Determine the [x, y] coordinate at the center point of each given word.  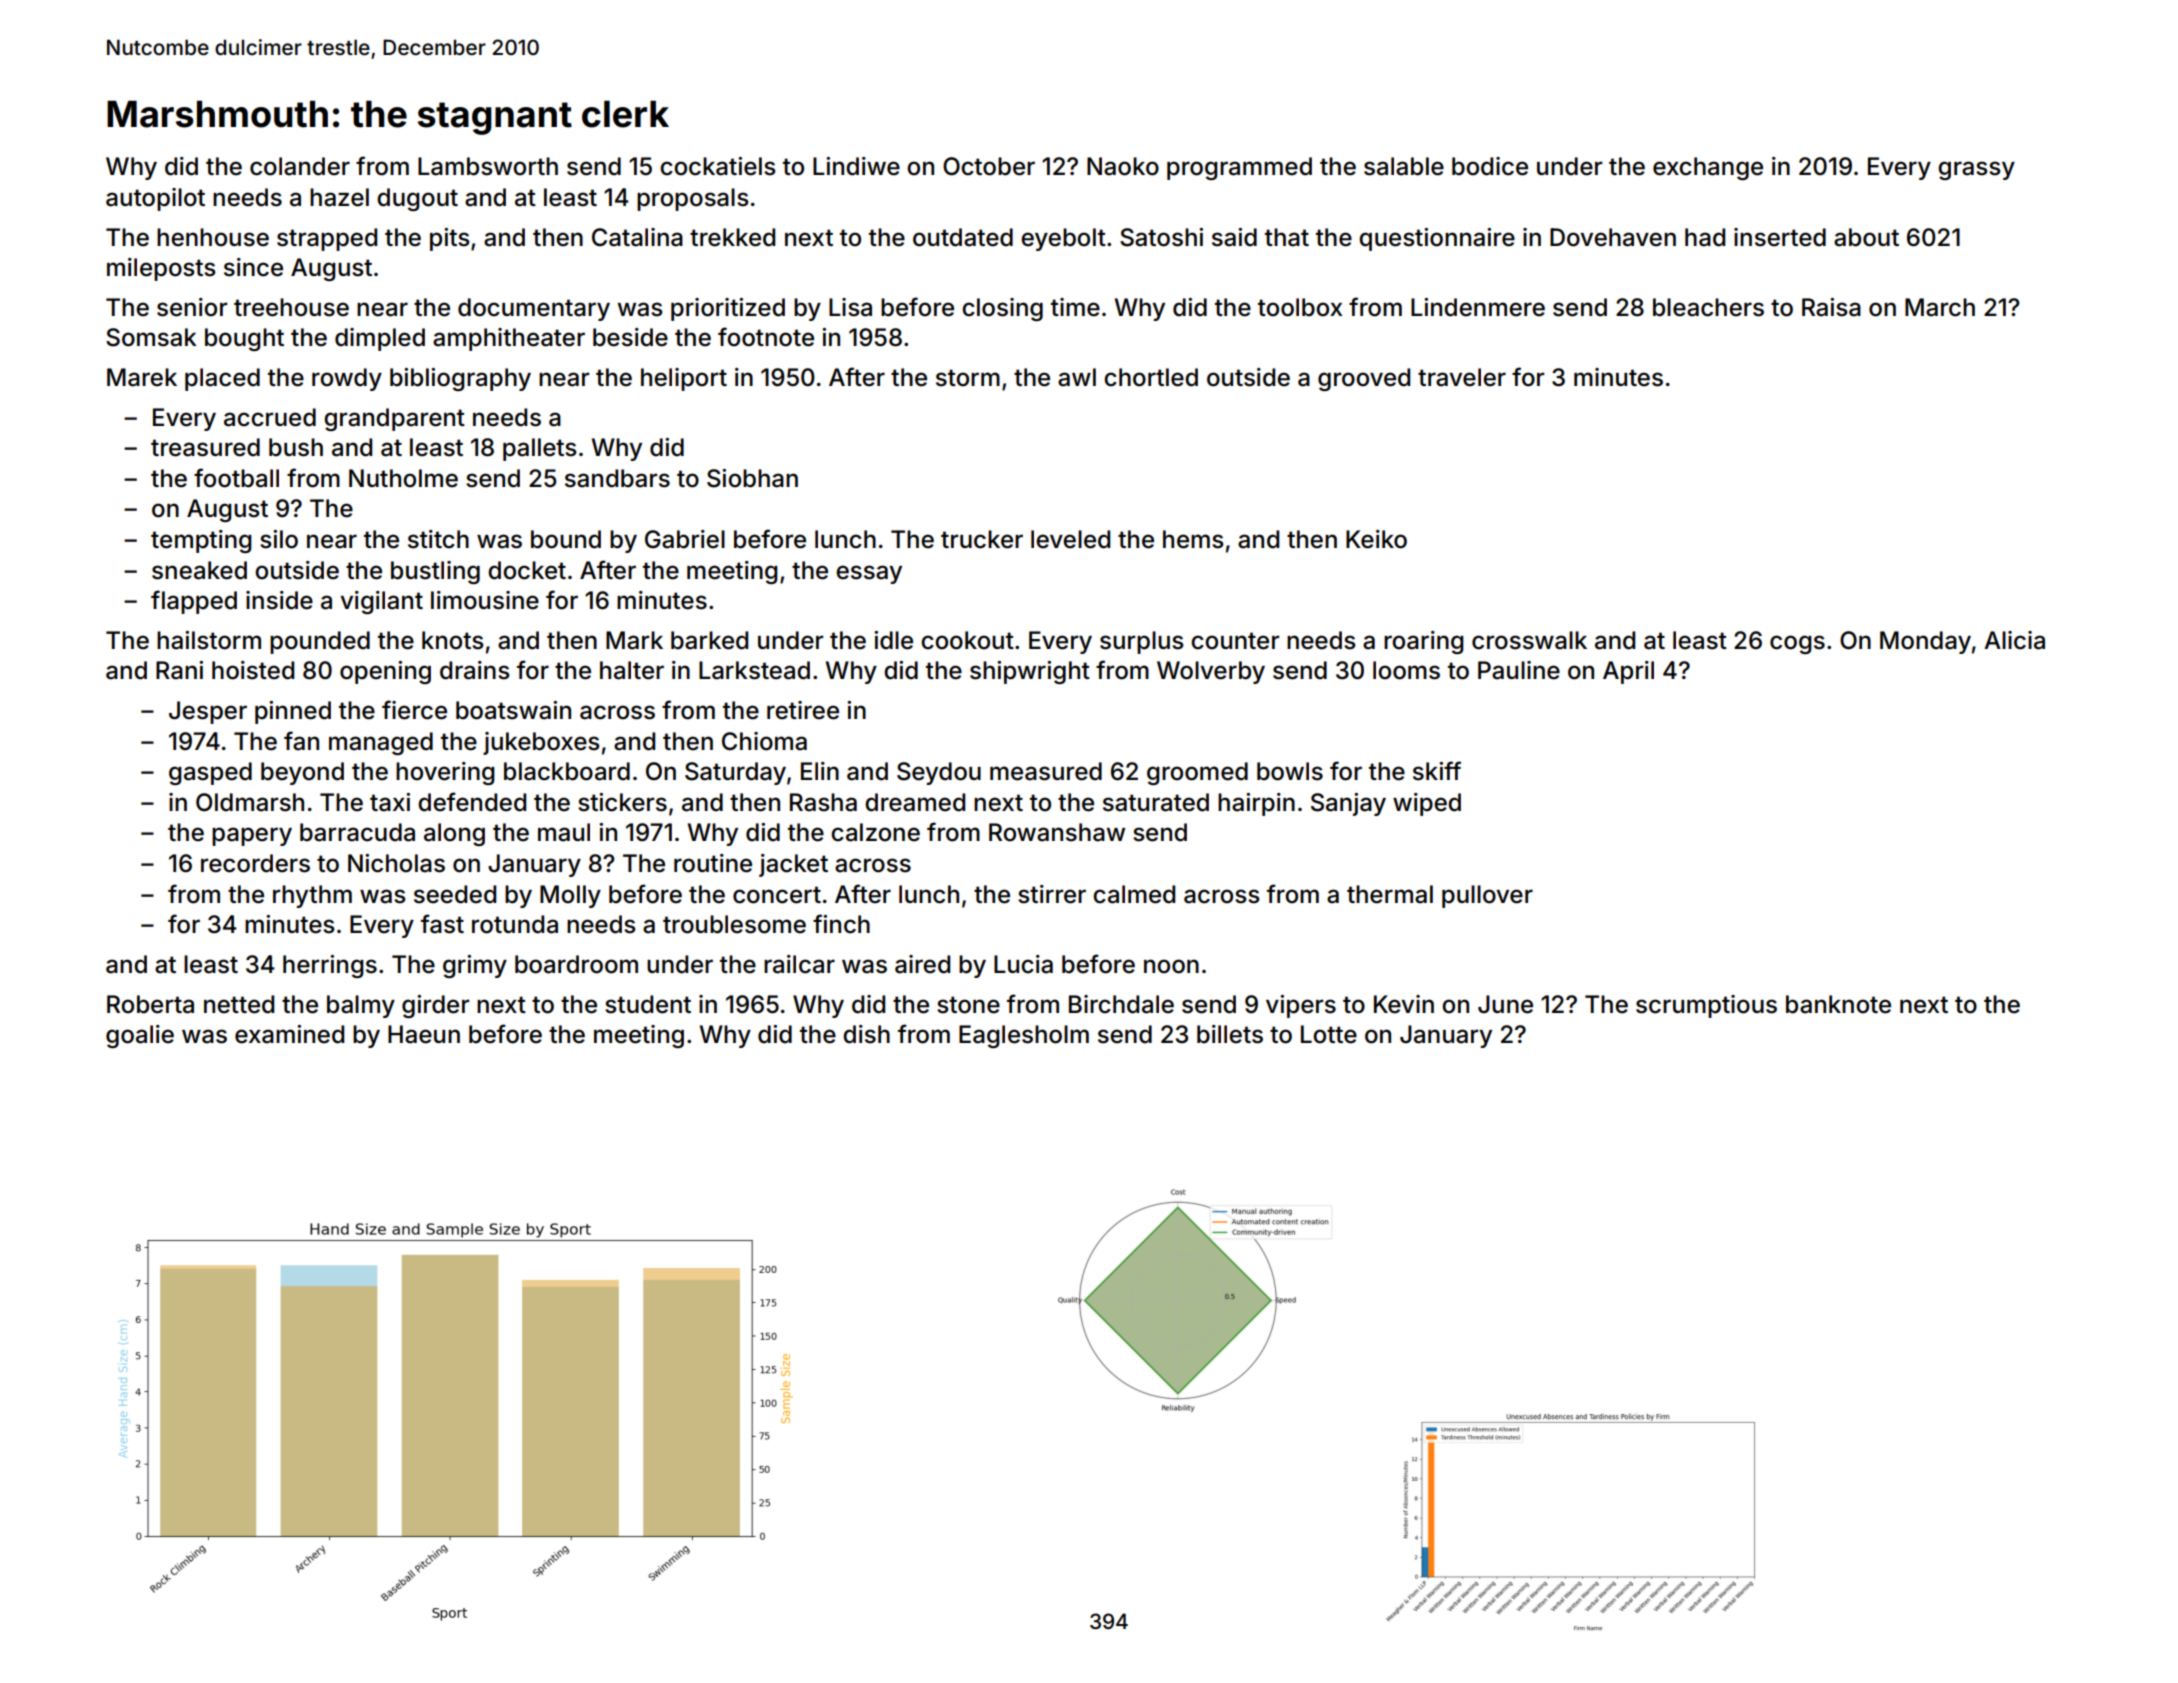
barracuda [357, 832]
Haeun [424, 1034]
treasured [205, 447]
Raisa [1831, 307]
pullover [1487, 896]
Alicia [2014, 640]
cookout [967, 640]
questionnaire [1437, 239]
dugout [417, 199]
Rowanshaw [1057, 832]
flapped [194, 602]
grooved [1364, 379]
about [1866, 237]
